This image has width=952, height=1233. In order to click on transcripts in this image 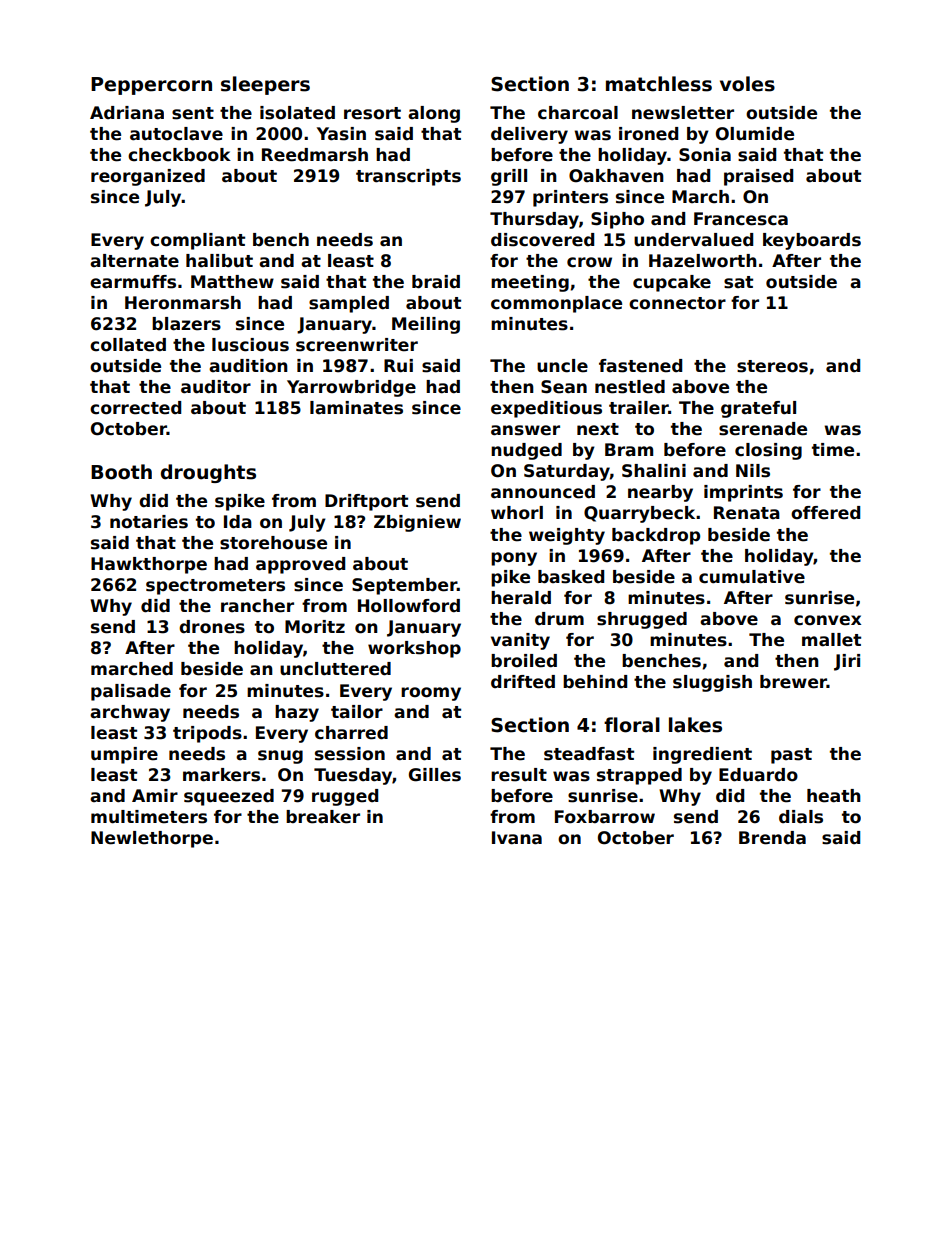, I will do `click(408, 177)`.
